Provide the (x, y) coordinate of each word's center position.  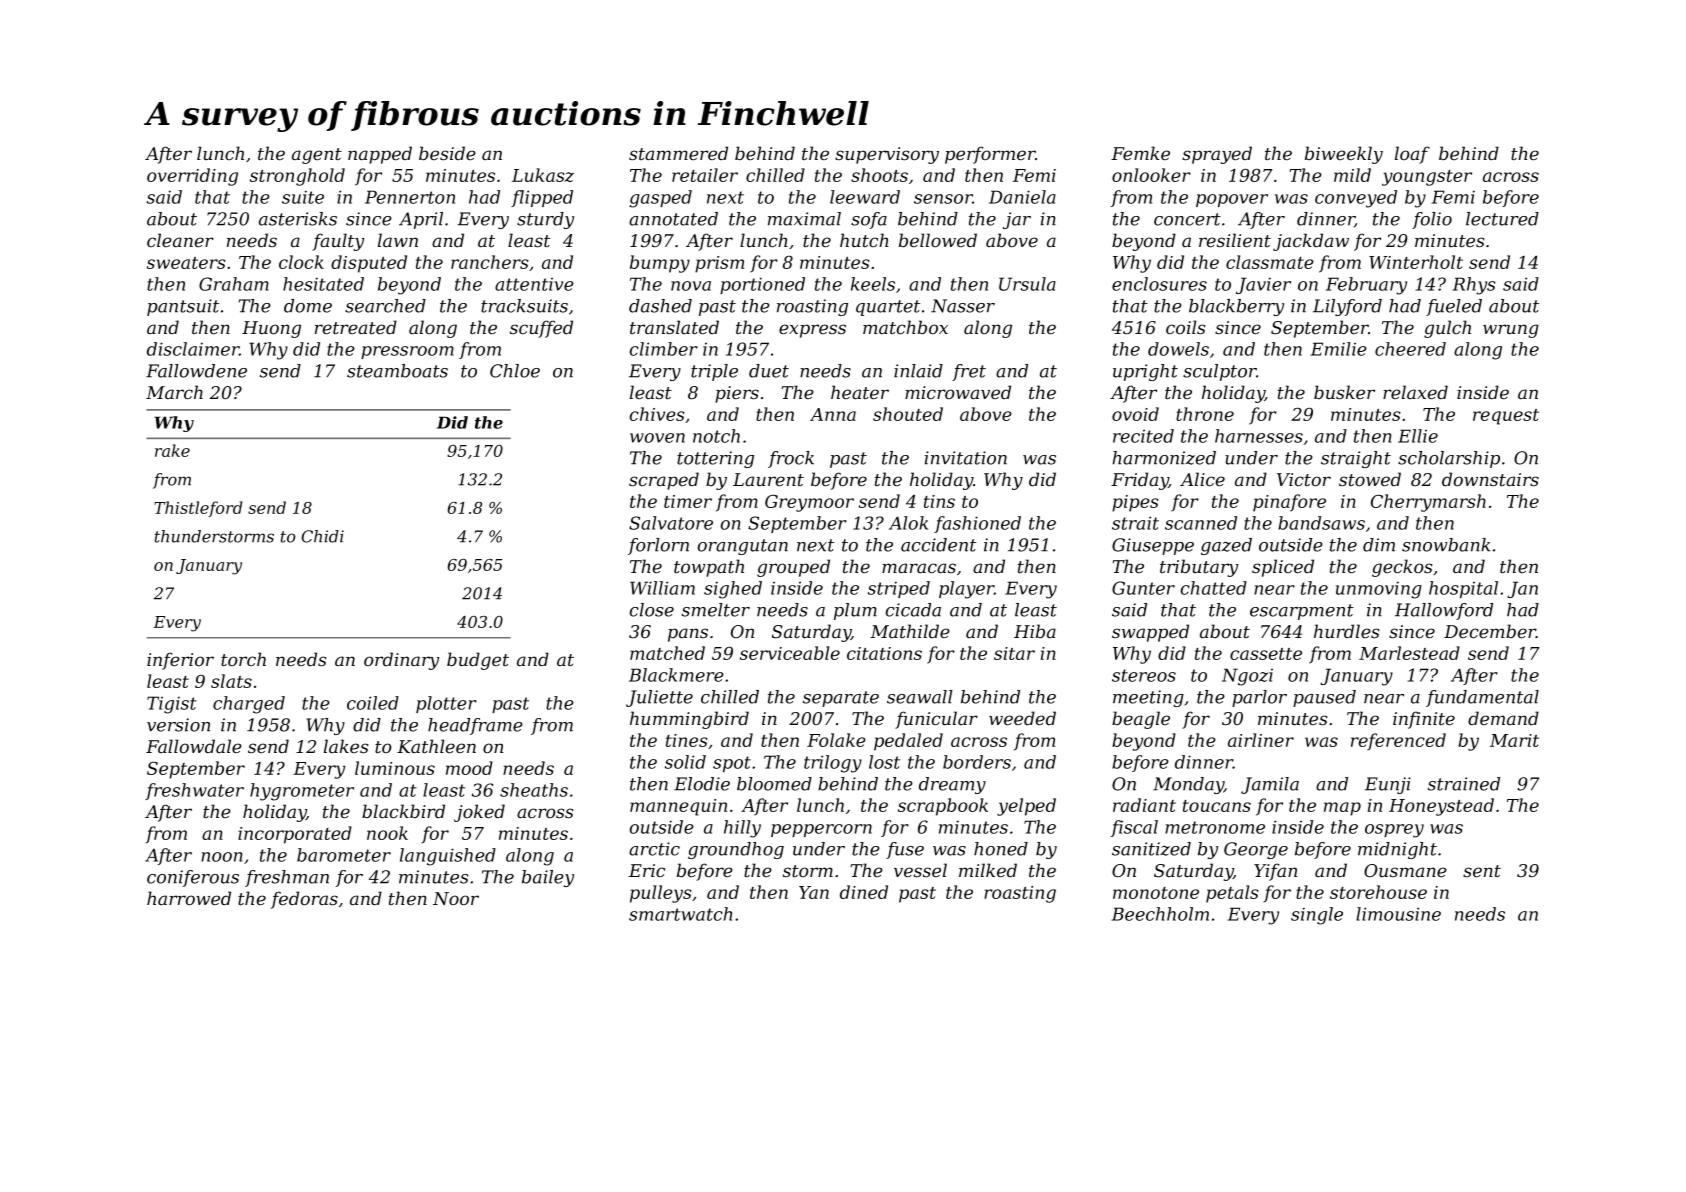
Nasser (963, 306)
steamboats (397, 371)
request (1506, 417)
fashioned (977, 524)
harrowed (189, 898)
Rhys (1474, 286)
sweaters (186, 263)
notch (716, 436)
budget (478, 661)
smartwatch (680, 914)
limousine (1398, 914)
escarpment (1302, 612)
